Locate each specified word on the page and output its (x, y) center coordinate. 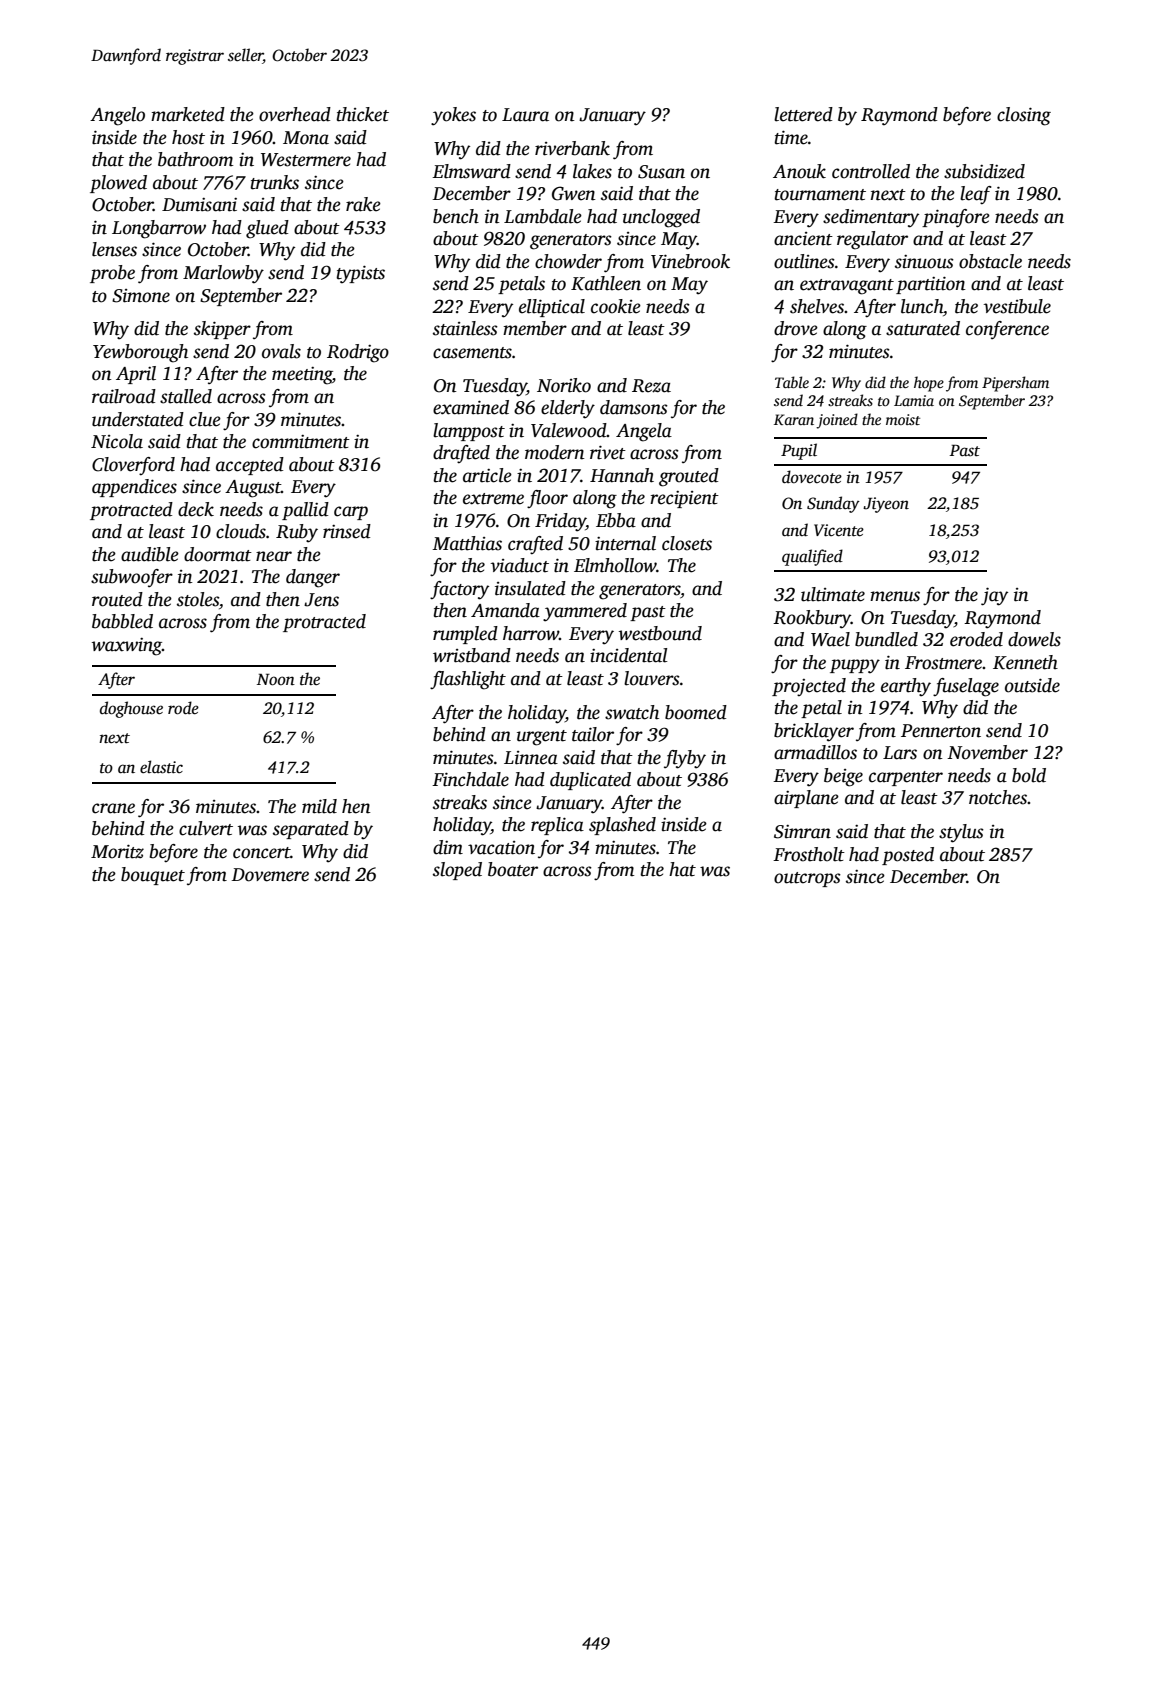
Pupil (799, 451)
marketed (188, 114)
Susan (661, 172)
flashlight (468, 680)
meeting (302, 376)
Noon (276, 680)
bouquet (153, 876)
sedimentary (871, 218)
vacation (501, 848)
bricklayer (814, 732)
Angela (644, 432)
